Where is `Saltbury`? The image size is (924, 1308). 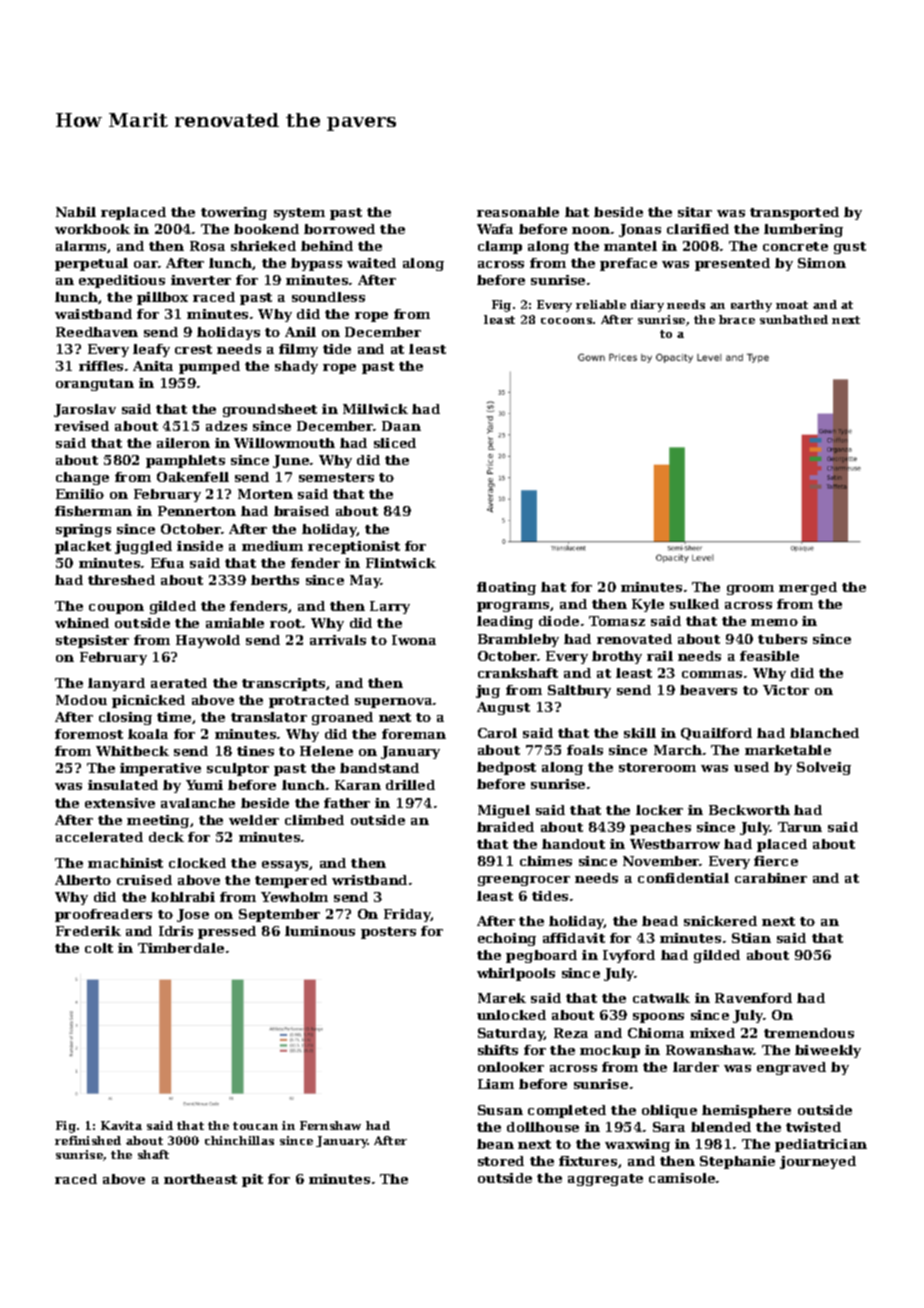 Saltbury is located at coordinates (579, 691).
